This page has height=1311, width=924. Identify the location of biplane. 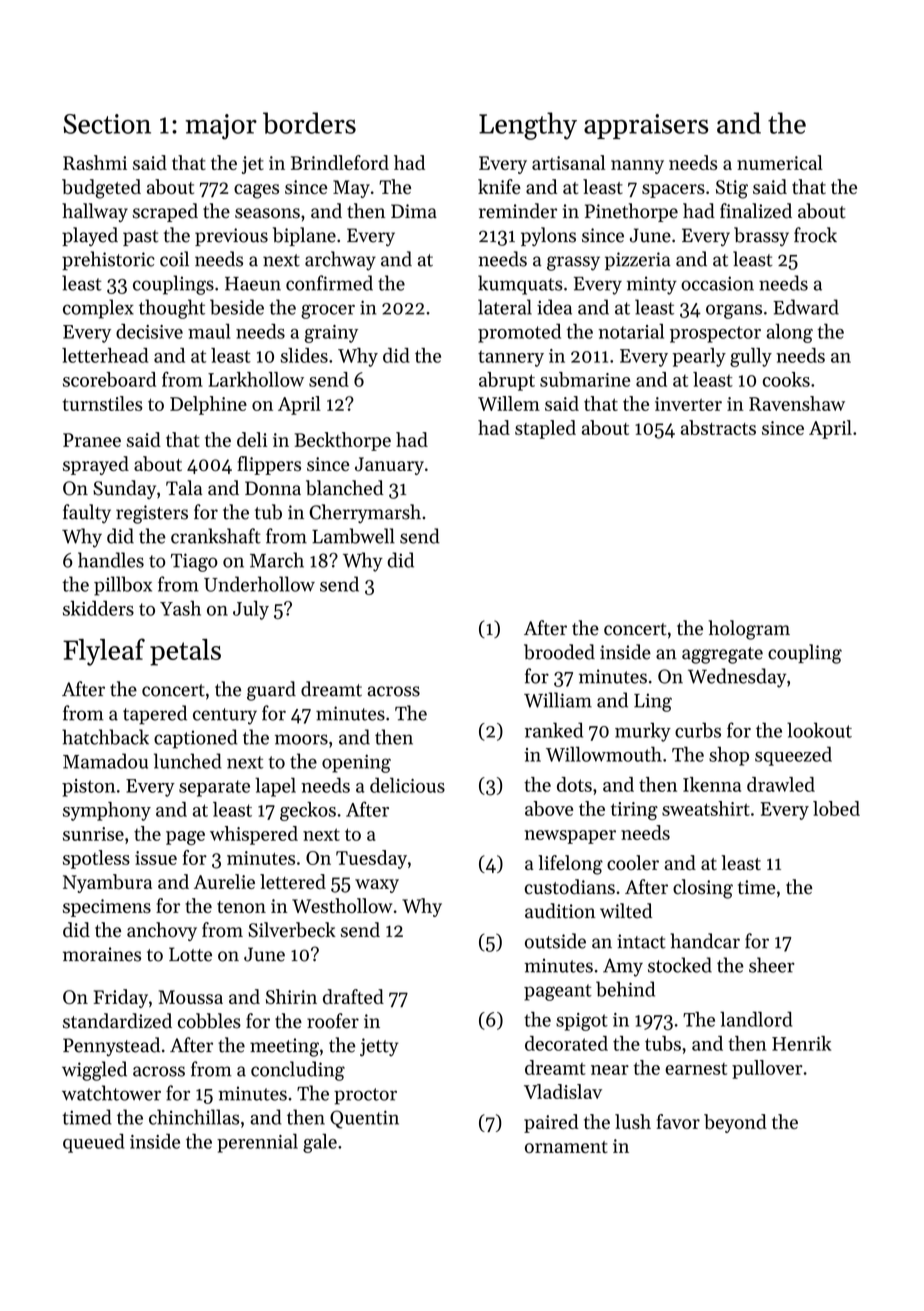
(304, 236).
